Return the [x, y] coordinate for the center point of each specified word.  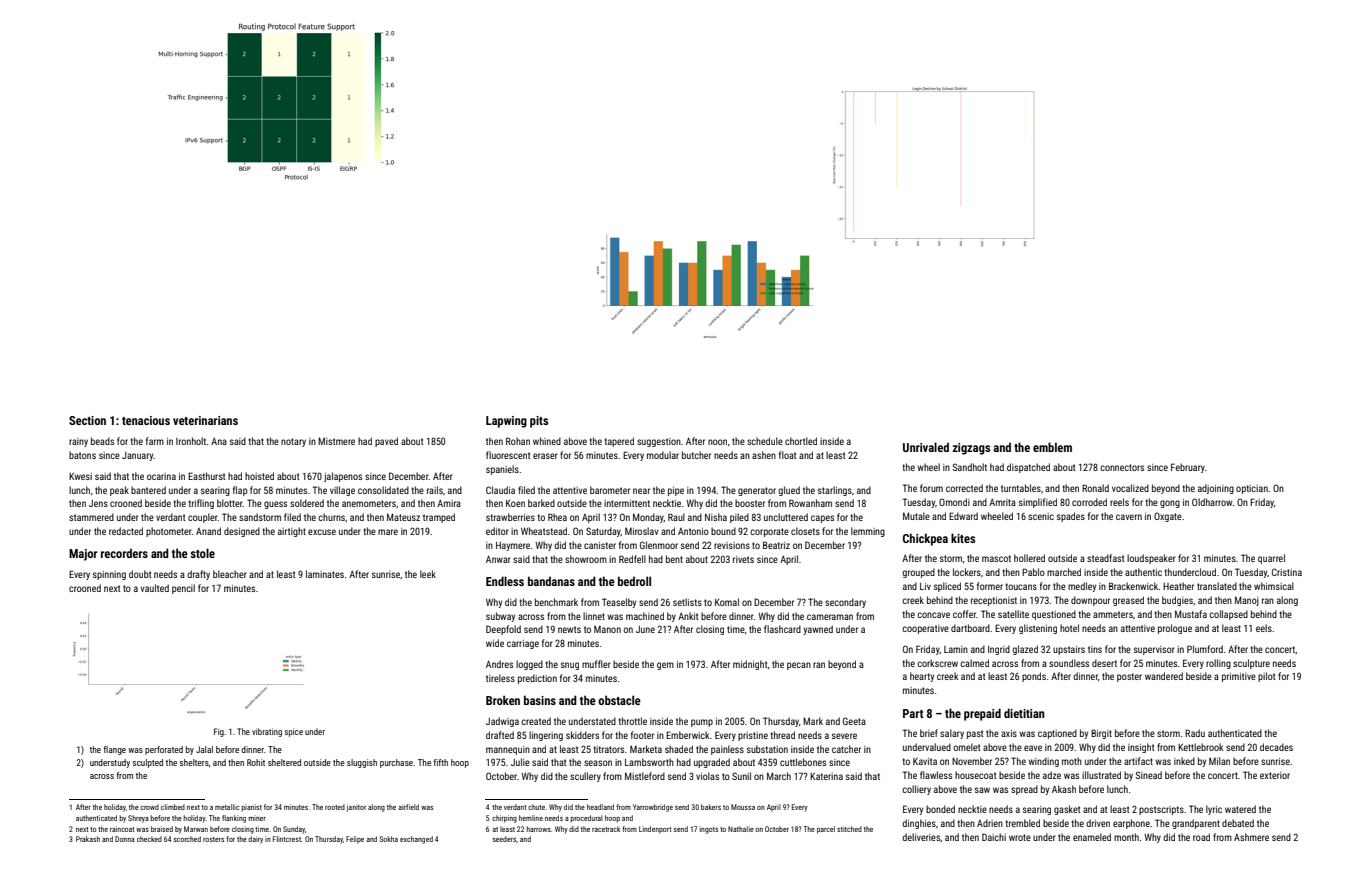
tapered [619, 442]
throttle [632, 721]
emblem [1052, 447]
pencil [183, 589]
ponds [1034, 677]
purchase [396, 763]
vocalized [1130, 488]
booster [750, 503]
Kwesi [80, 476]
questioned [1054, 615]
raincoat [122, 829]
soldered [307, 503]
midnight [750, 665]
